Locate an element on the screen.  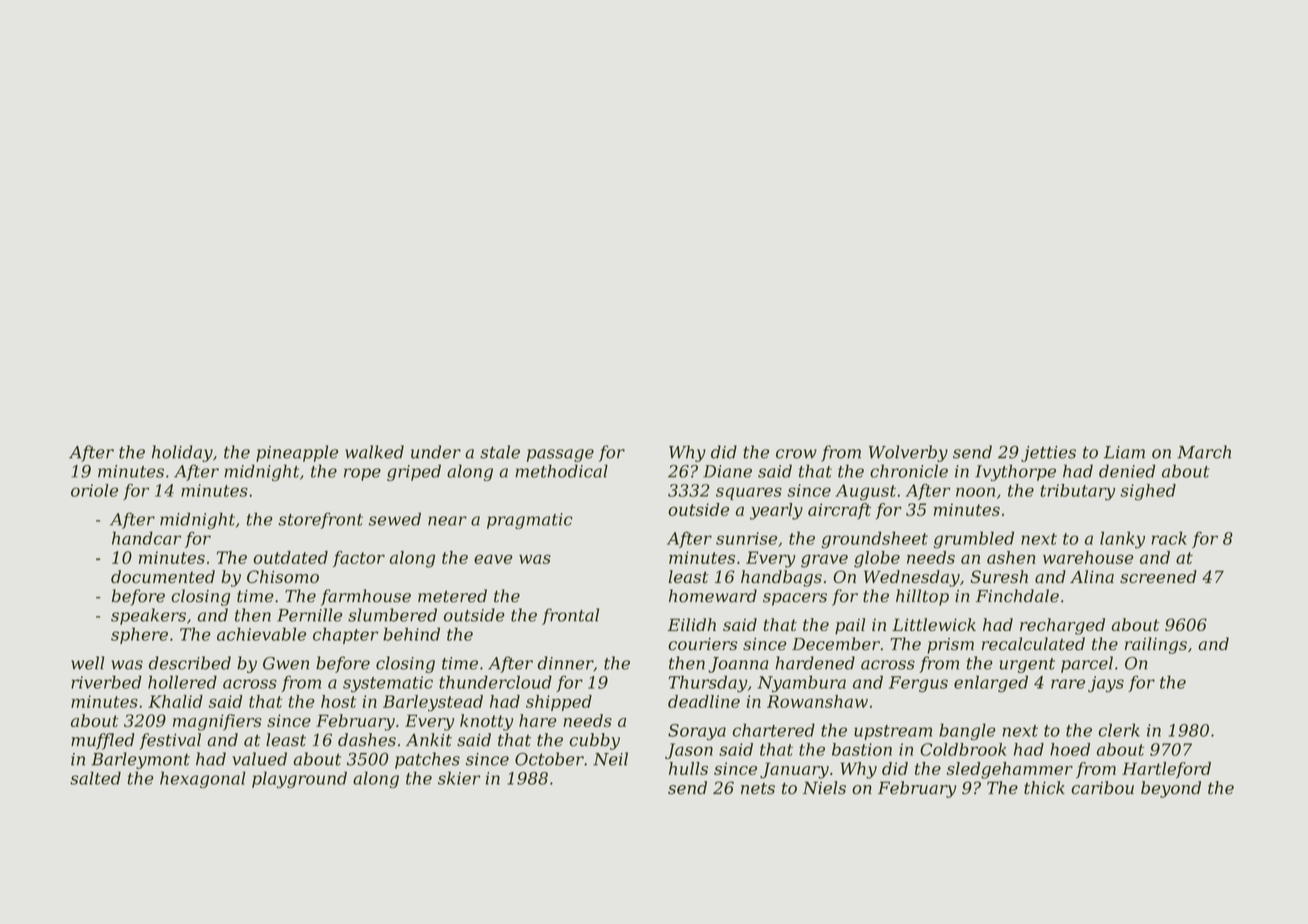
walked is located at coordinates (374, 452).
